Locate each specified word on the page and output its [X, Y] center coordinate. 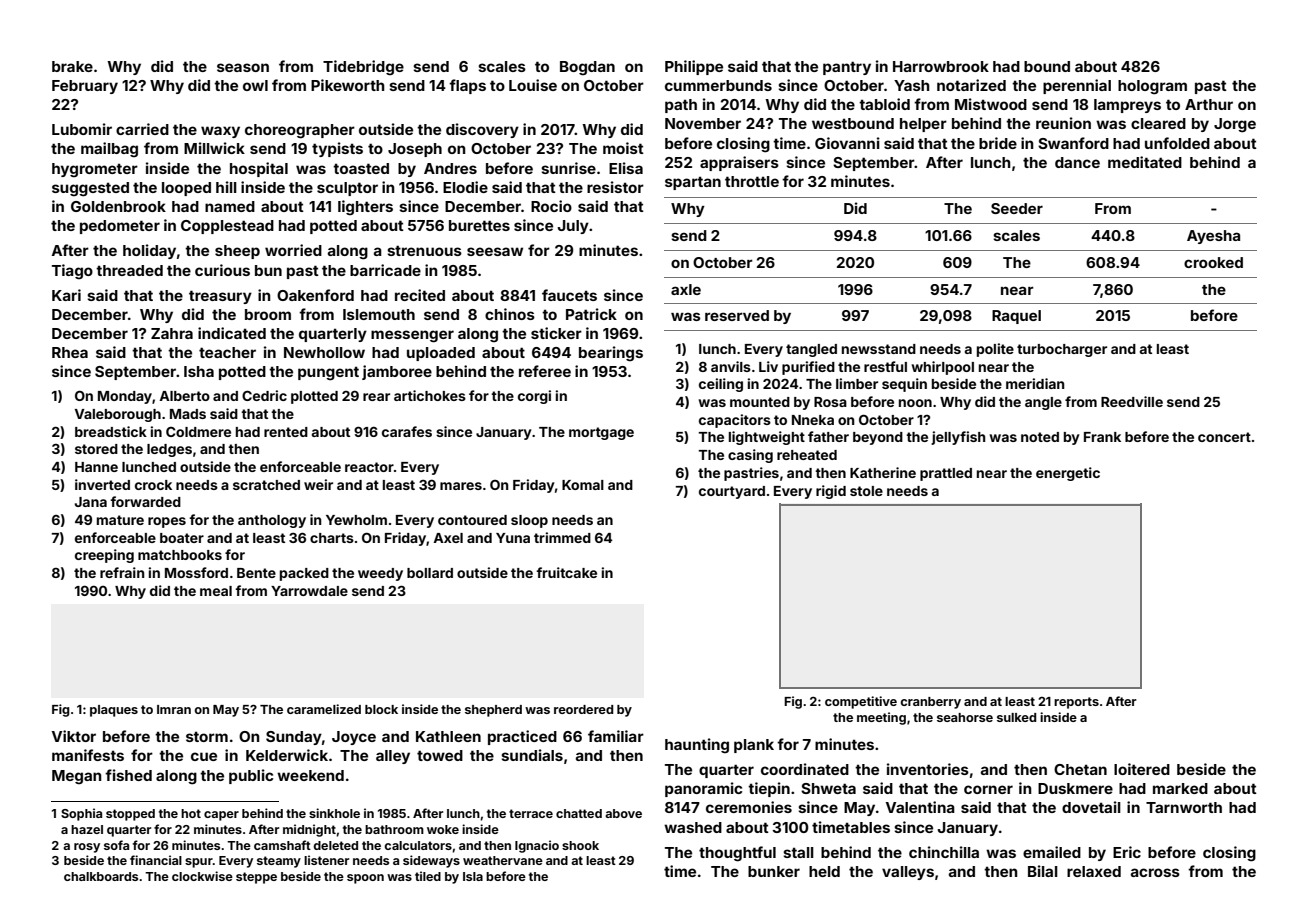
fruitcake [566, 572]
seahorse [965, 717]
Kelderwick [287, 755]
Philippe [694, 67]
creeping [104, 556]
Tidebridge [363, 68]
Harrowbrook [941, 66]
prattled [946, 474]
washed [693, 827]
